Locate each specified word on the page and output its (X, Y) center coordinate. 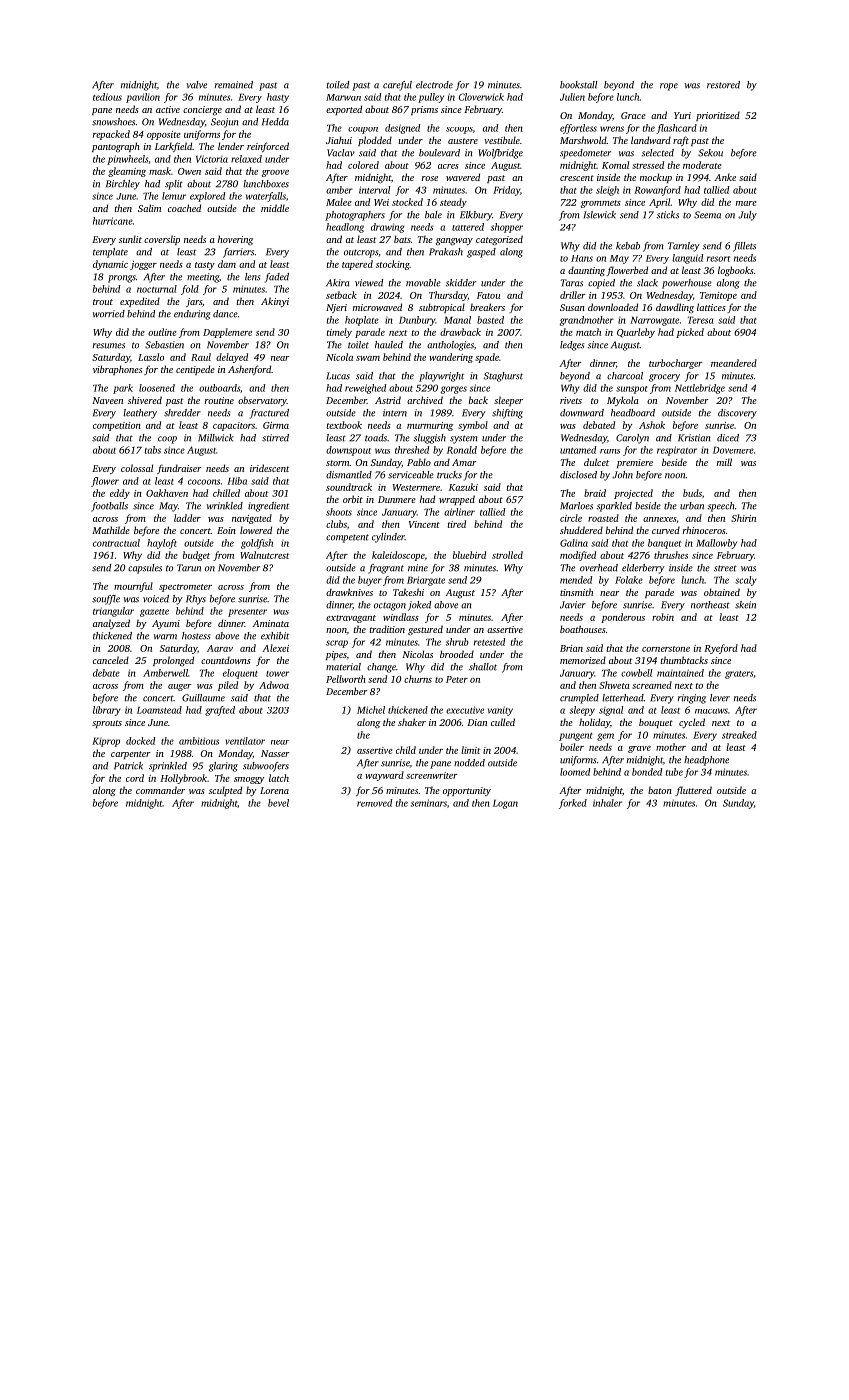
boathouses (583, 629)
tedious (107, 97)
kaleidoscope (398, 556)
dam (227, 264)
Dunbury (417, 321)
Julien (572, 97)
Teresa (701, 320)
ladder (187, 518)
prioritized (718, 116)
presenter (247, 613)
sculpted (225, 791)
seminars (429, 803)
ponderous (623, 618)
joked (419, 606)
